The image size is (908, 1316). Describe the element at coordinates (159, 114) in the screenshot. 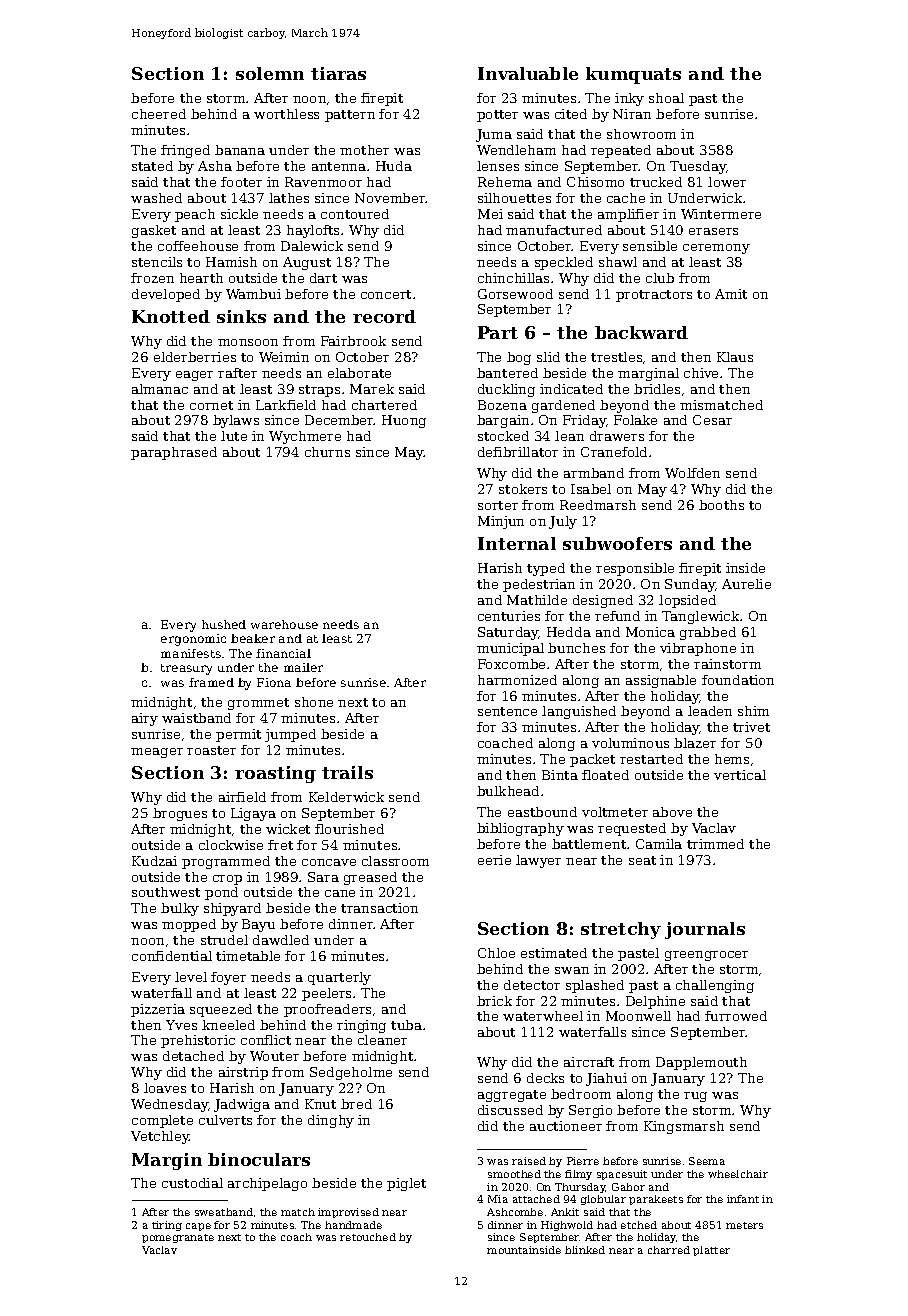

I see `cheered` at that location.
